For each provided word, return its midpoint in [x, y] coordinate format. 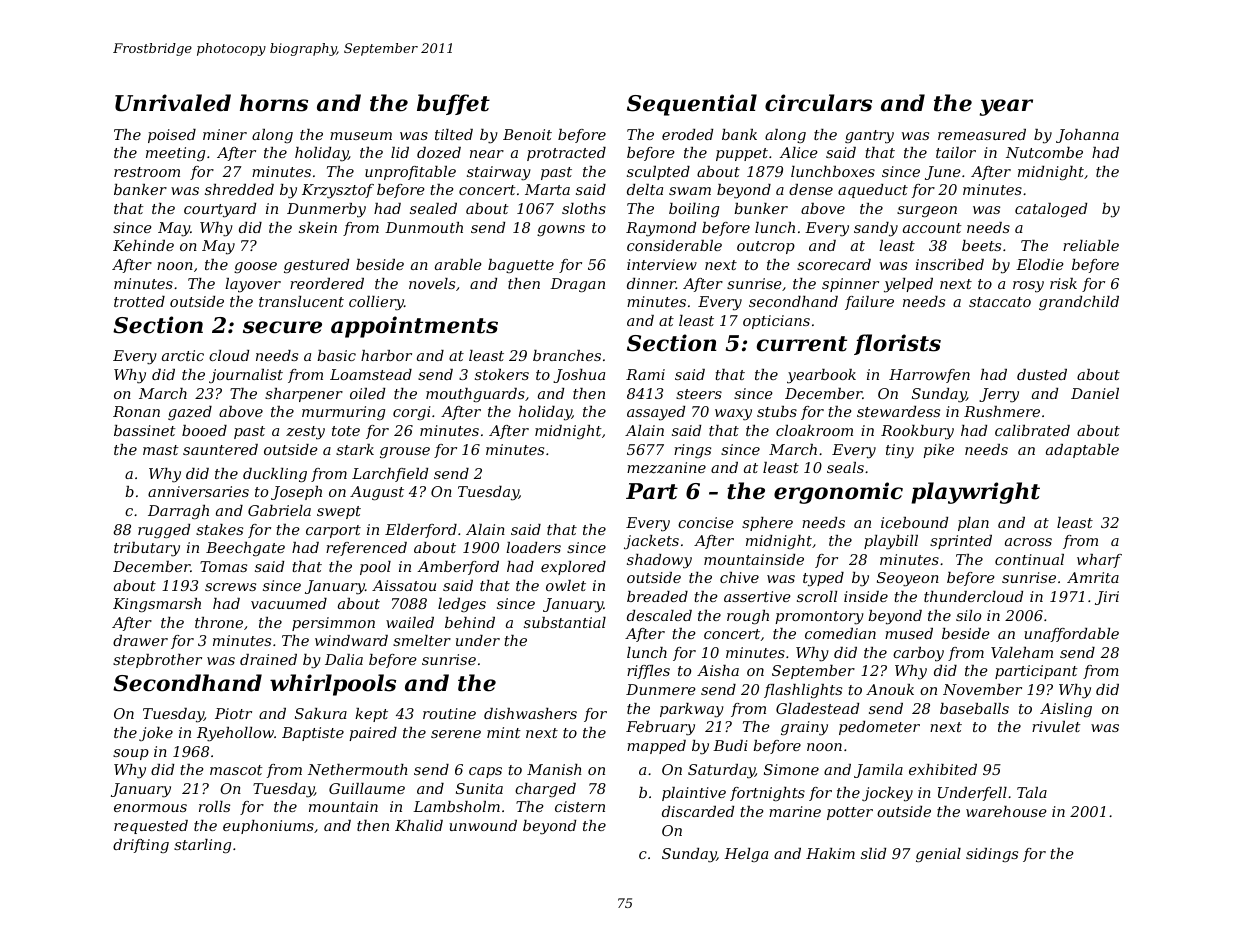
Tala [1032, 792]
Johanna [1087, 136]
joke [156, 734]
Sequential [692, 105]
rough [748, 617]
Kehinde [143, 245]
